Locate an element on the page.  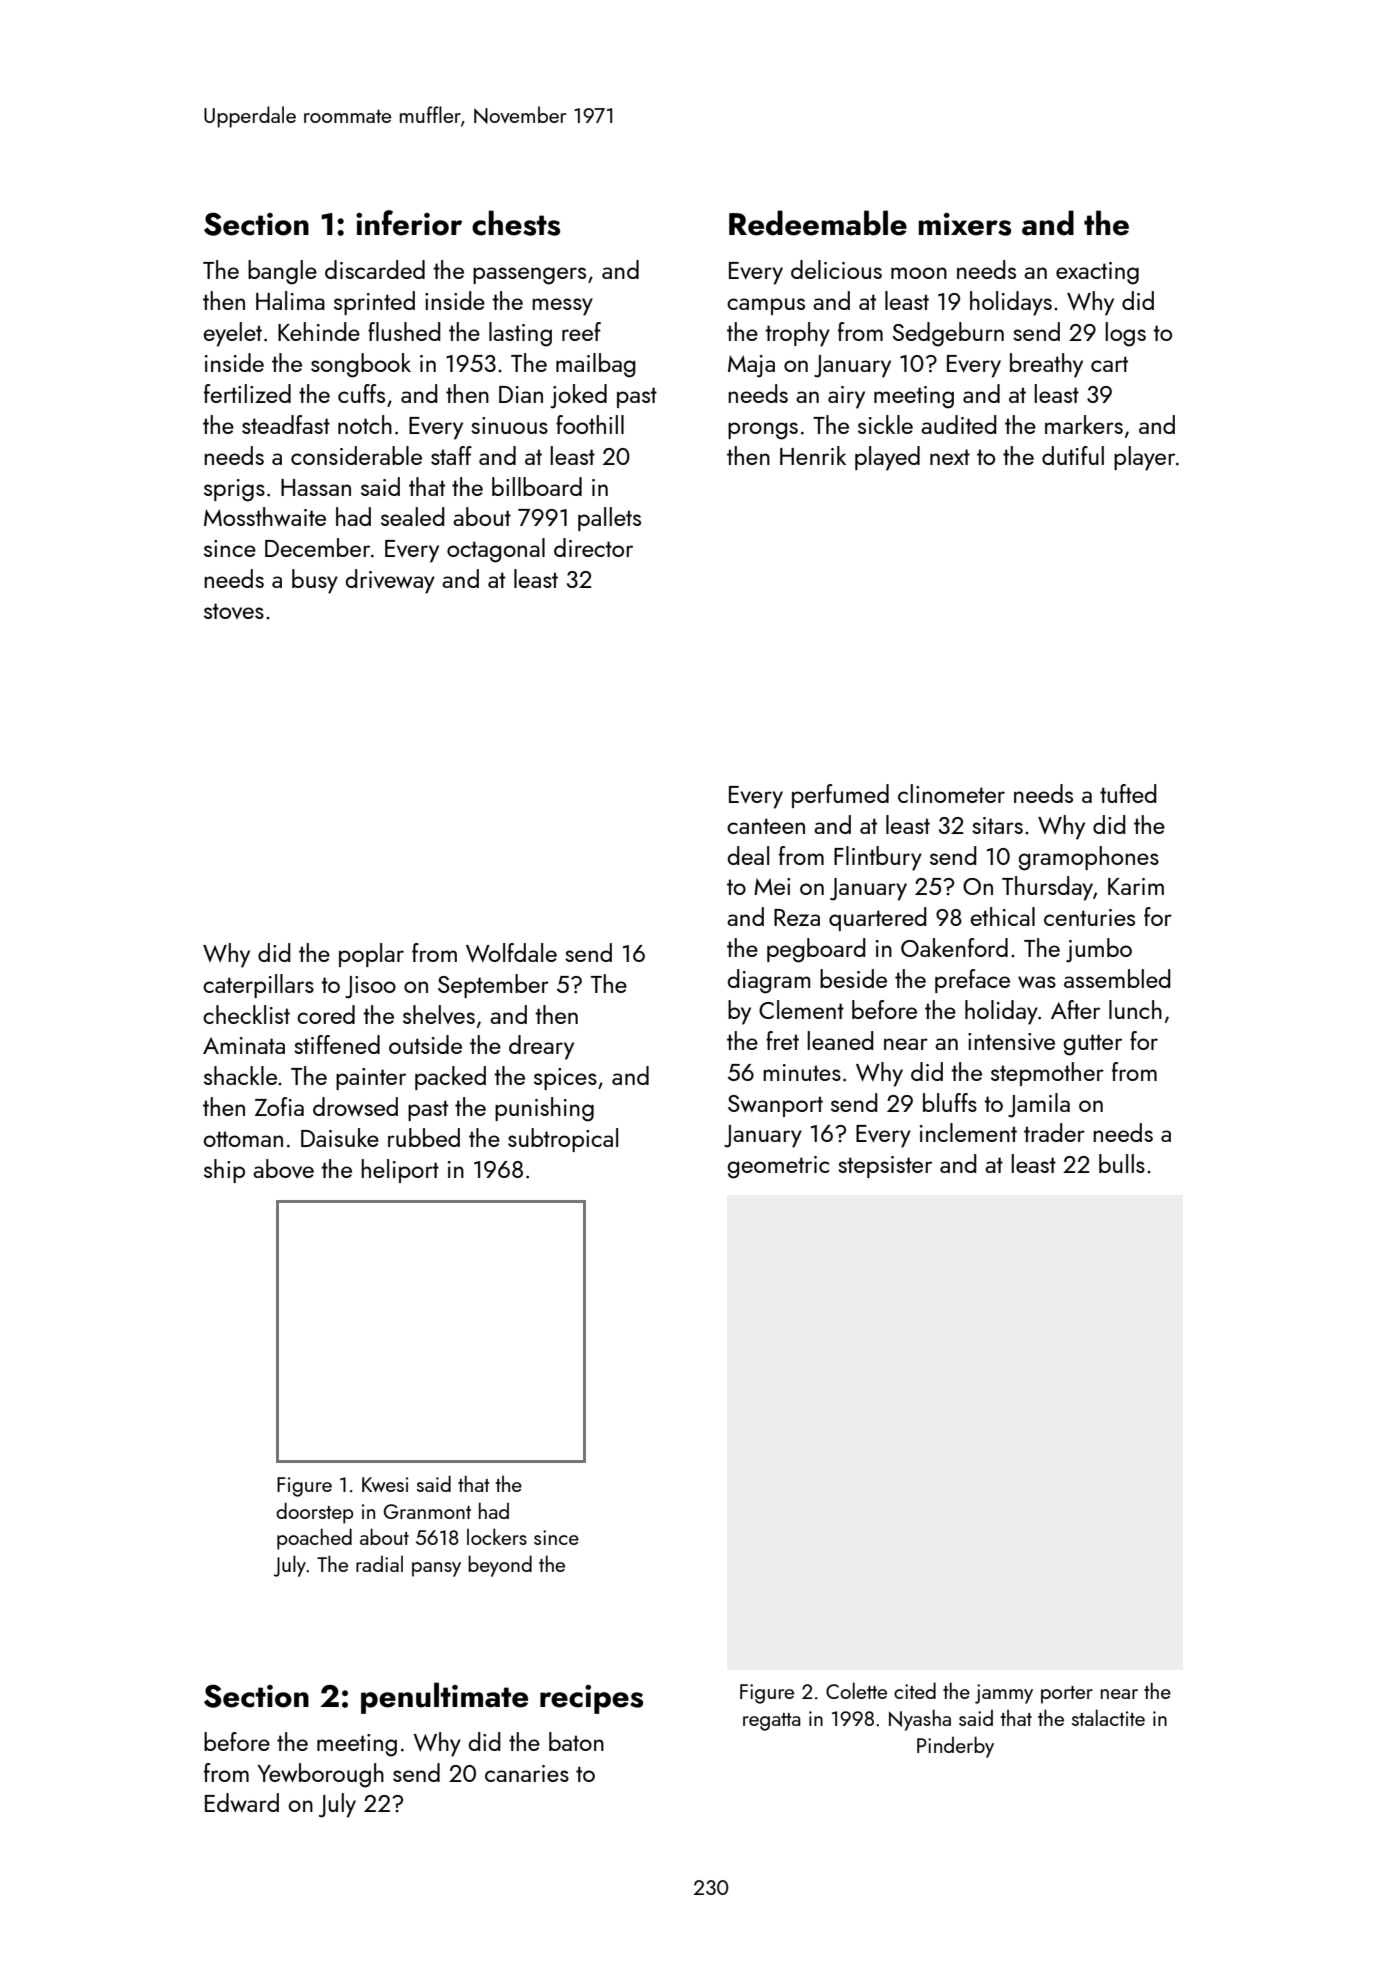
sinuous is located at coordinates (509, 425).
